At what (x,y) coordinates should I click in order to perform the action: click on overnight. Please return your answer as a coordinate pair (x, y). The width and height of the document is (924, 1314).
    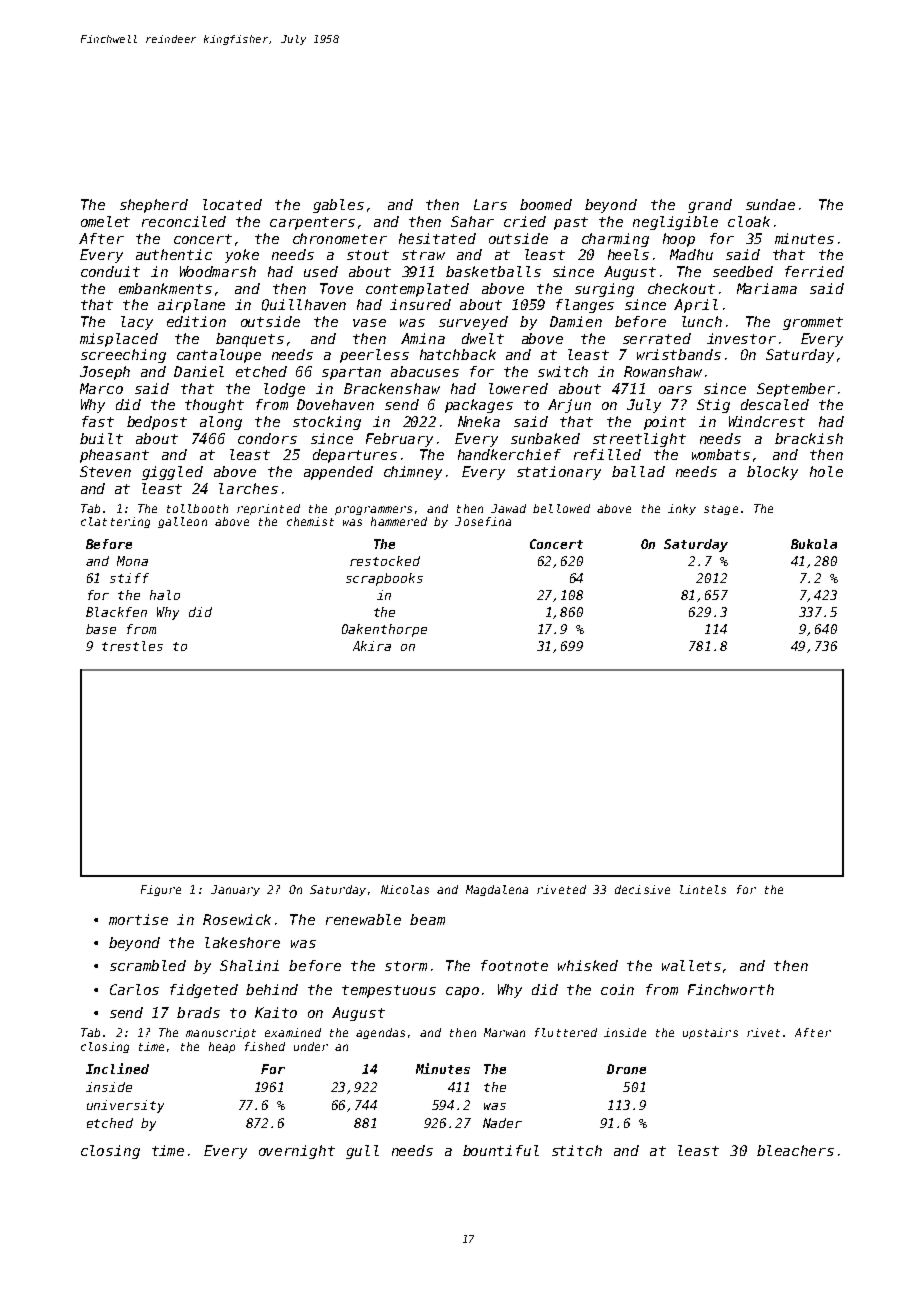
    Looking at the image, I should click on (297, 1152).
